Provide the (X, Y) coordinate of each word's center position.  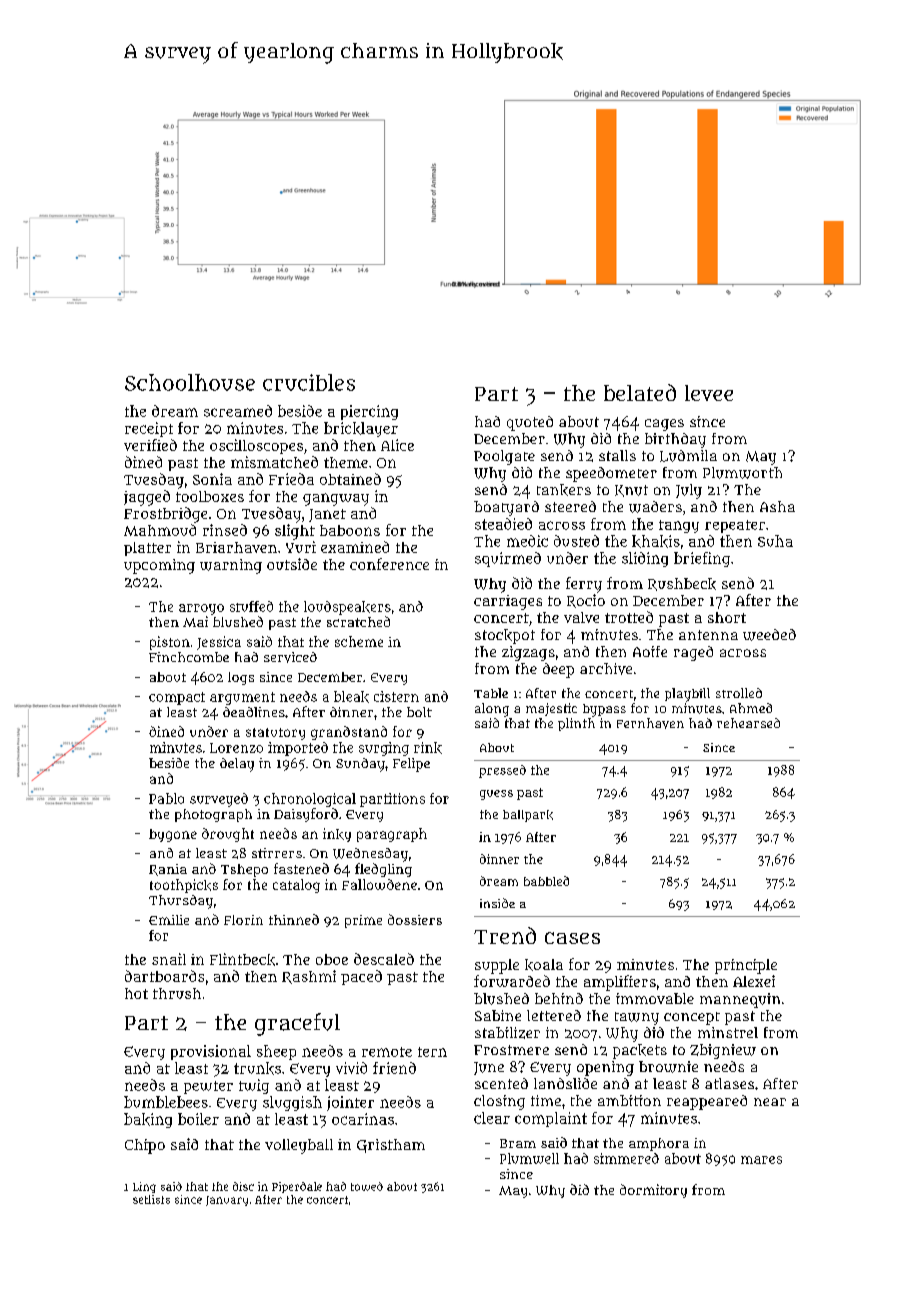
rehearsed (748, 723)
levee (709, 393)
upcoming (159, 566)
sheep (276, 1052)
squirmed (508, 559)
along (492, 710)
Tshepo (244, 870)
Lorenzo (236, 748)
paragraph (392, 835)
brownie (668, 1067)
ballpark (528, 816)
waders (655, 507)
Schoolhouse (190, 382)
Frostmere (511, 1050)
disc (243, 1186)
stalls (617, 455)
